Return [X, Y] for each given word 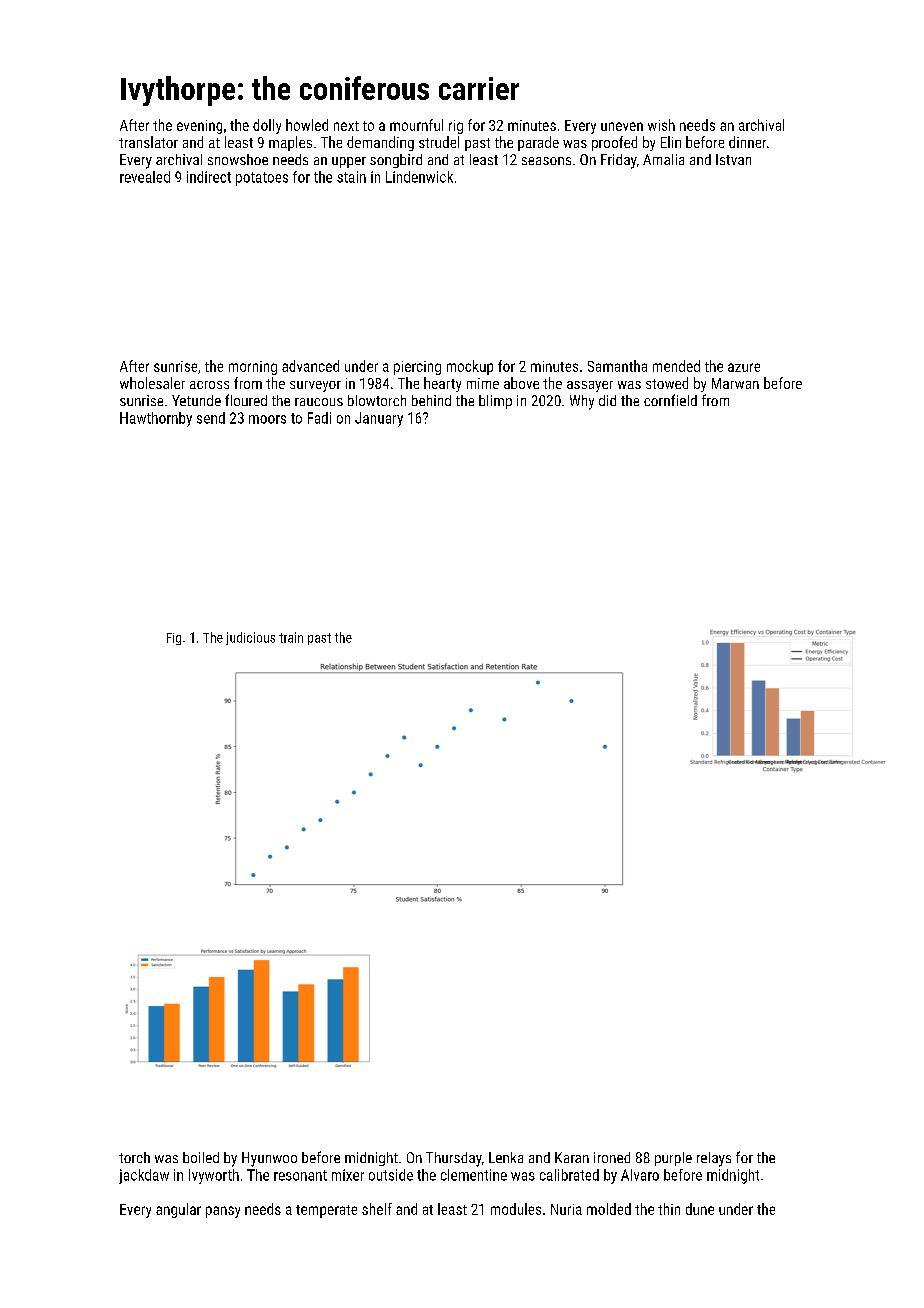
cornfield [670, 400]
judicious [250, 638]
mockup [470, 367]
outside [391, 1175]
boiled [201, 1157]
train [291, 637]
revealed [145, 177]
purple [673, 1159]
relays [714, 1159]
